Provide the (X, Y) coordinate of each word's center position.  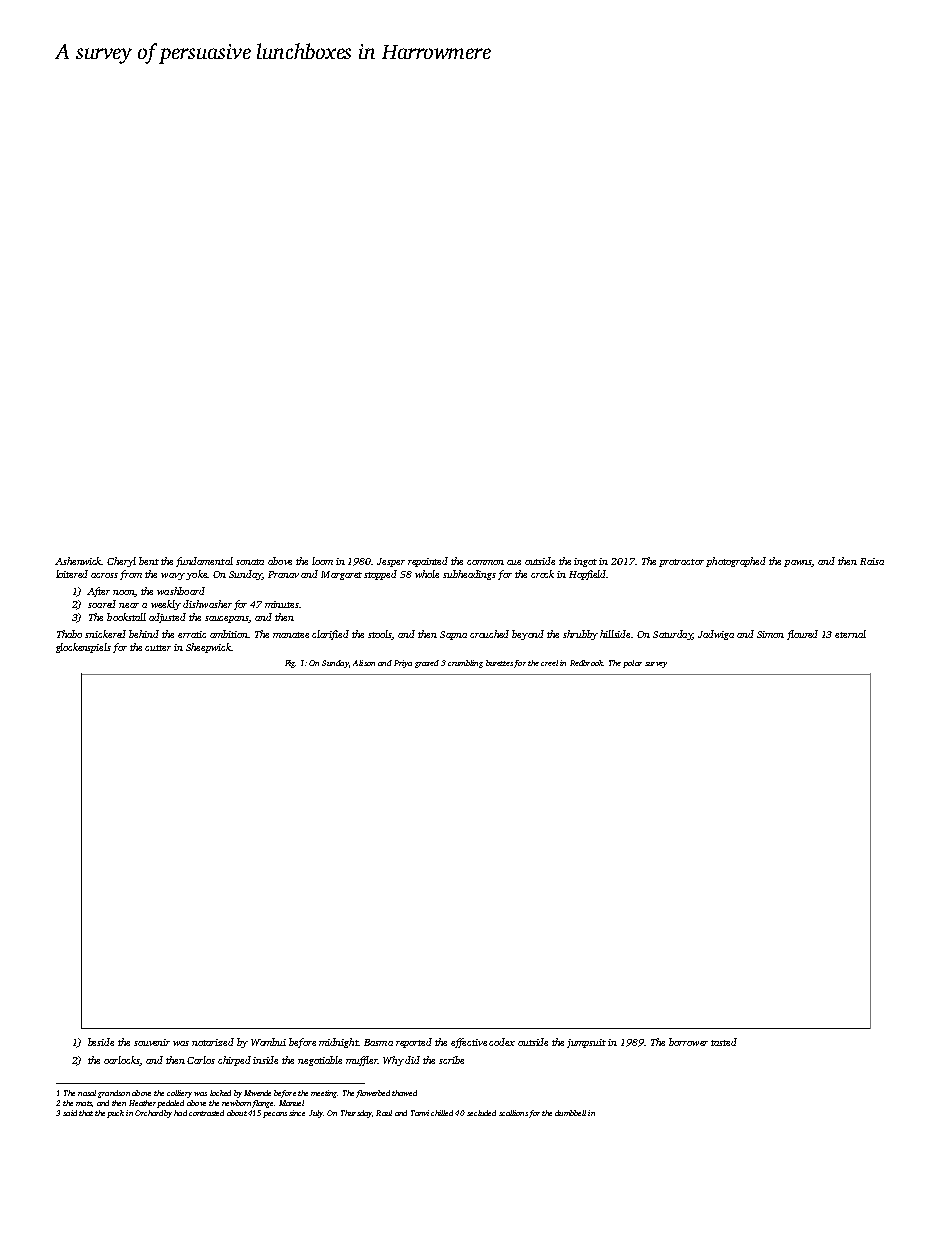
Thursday (356, 1114)
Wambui (268, 1042)
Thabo (69, 634)
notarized (213, 1042)
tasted (724, 1042)
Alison (364, 663)
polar (632, 664)
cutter (158, 648)
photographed (736, 562)
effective (469, 1043)
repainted (428, 562)
